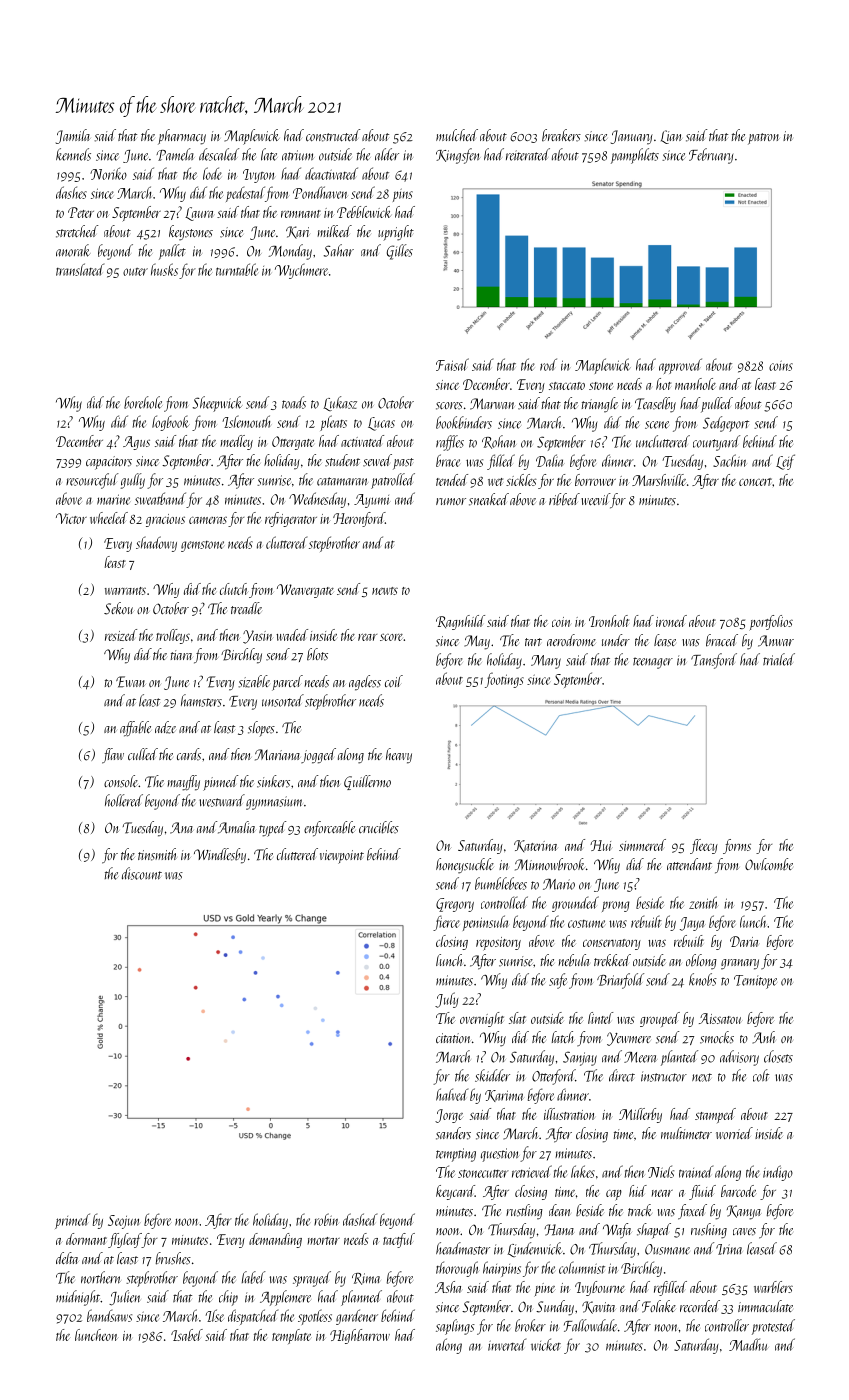 This screenshot has width=849, height=1400. I want to click on Windlesby, so click(220, 856).
